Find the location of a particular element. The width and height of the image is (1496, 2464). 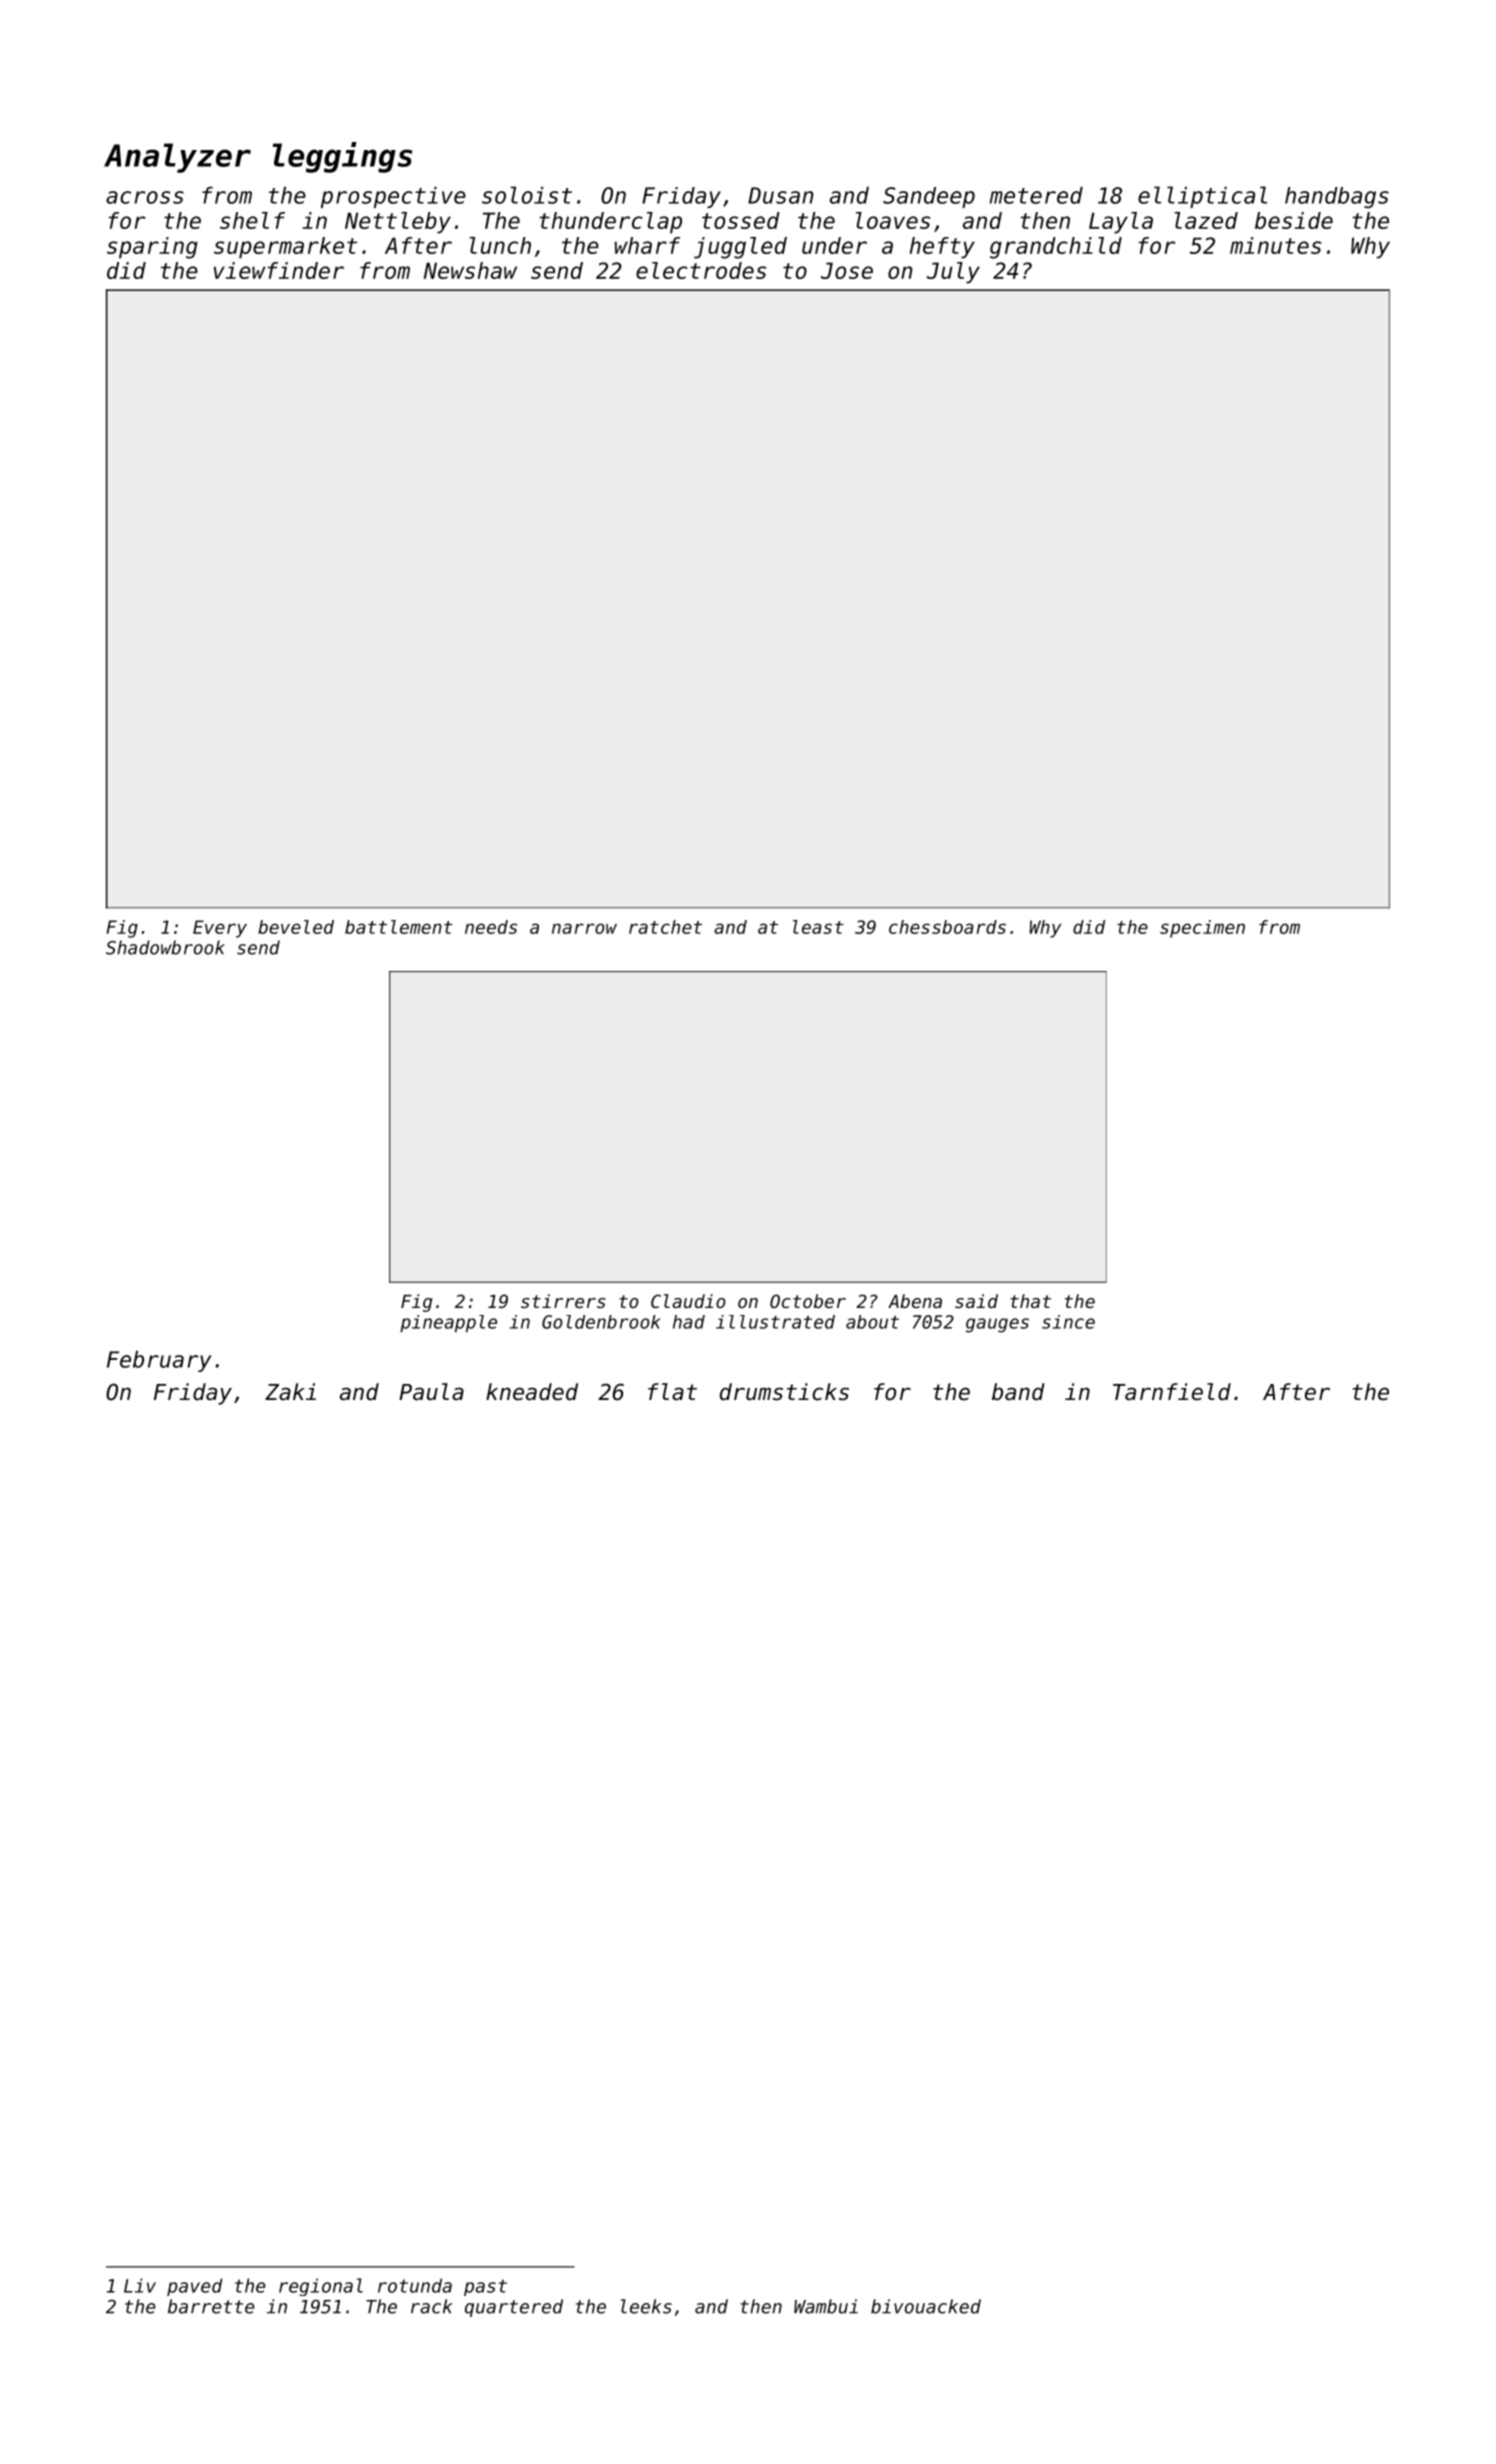

specimen is located at coordinates (1202, 929).
